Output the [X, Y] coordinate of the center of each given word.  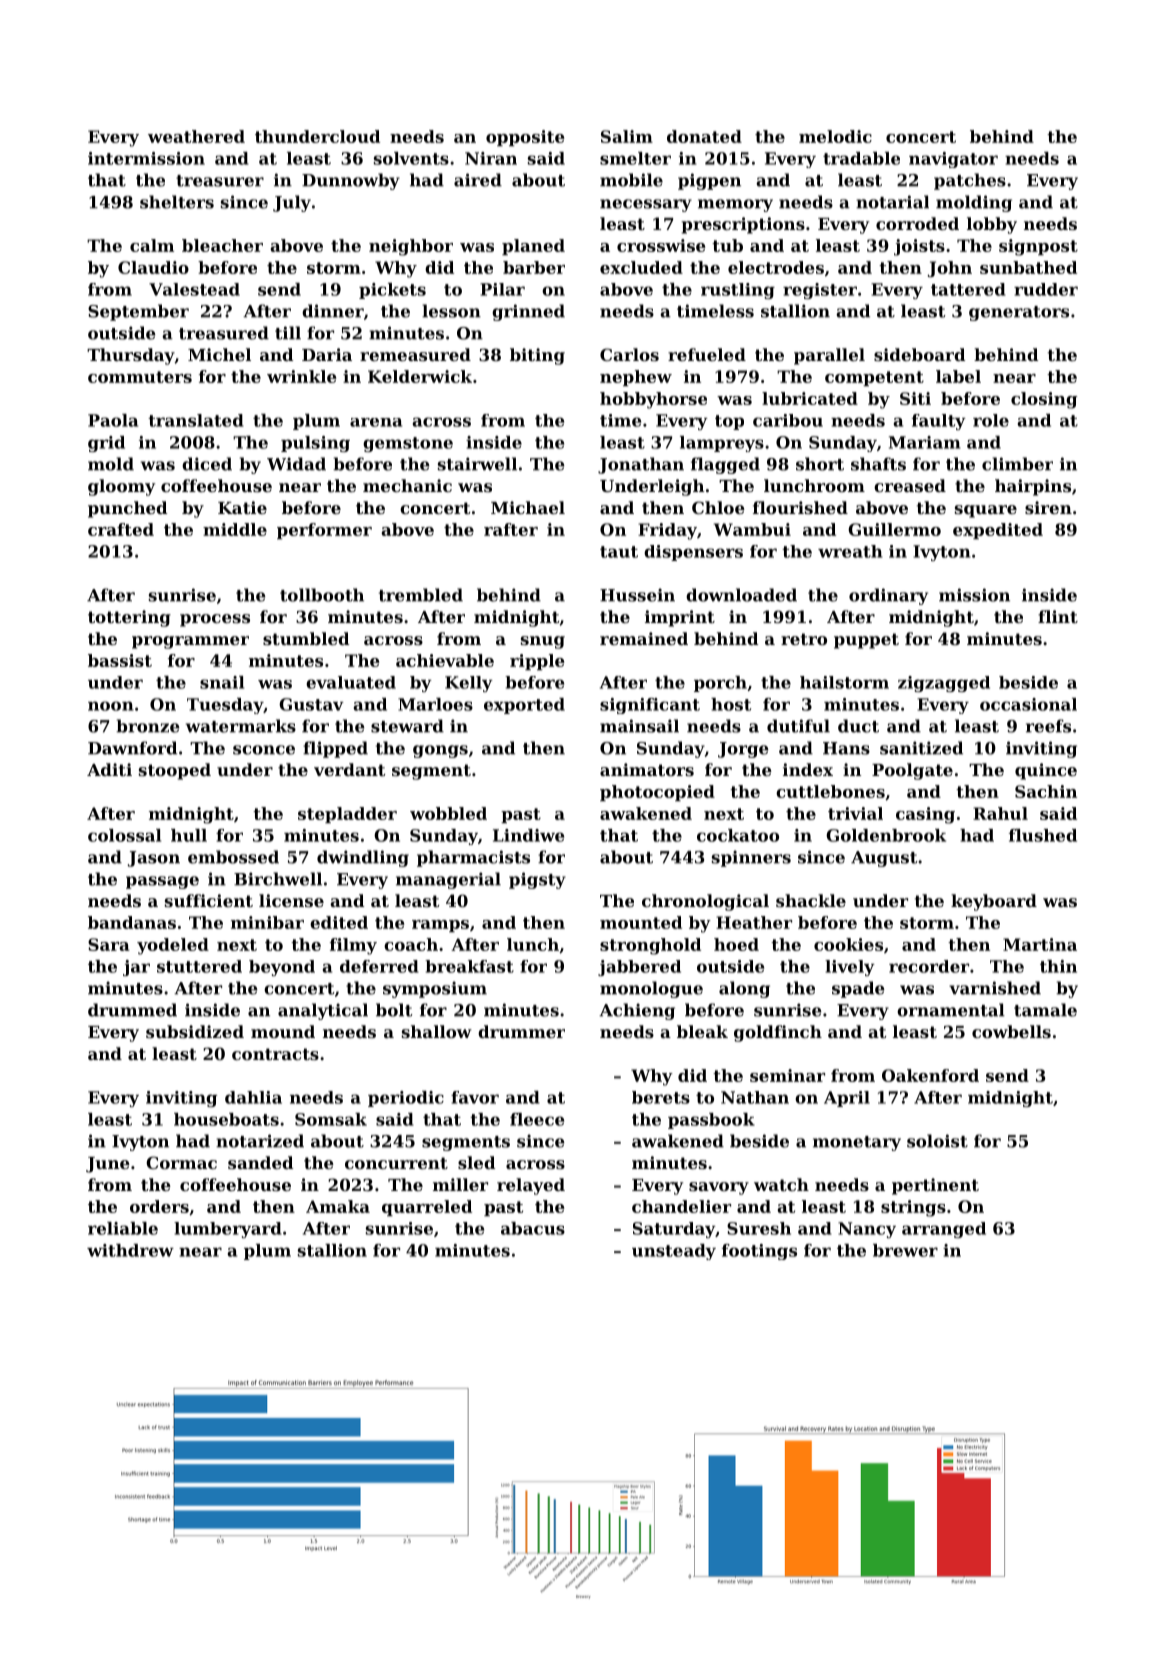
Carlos [629, 354]
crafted [121, 529]
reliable [123, 1228]
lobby [992, 225]
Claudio [153, 267]
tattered [968, 289]
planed [533, 247]
